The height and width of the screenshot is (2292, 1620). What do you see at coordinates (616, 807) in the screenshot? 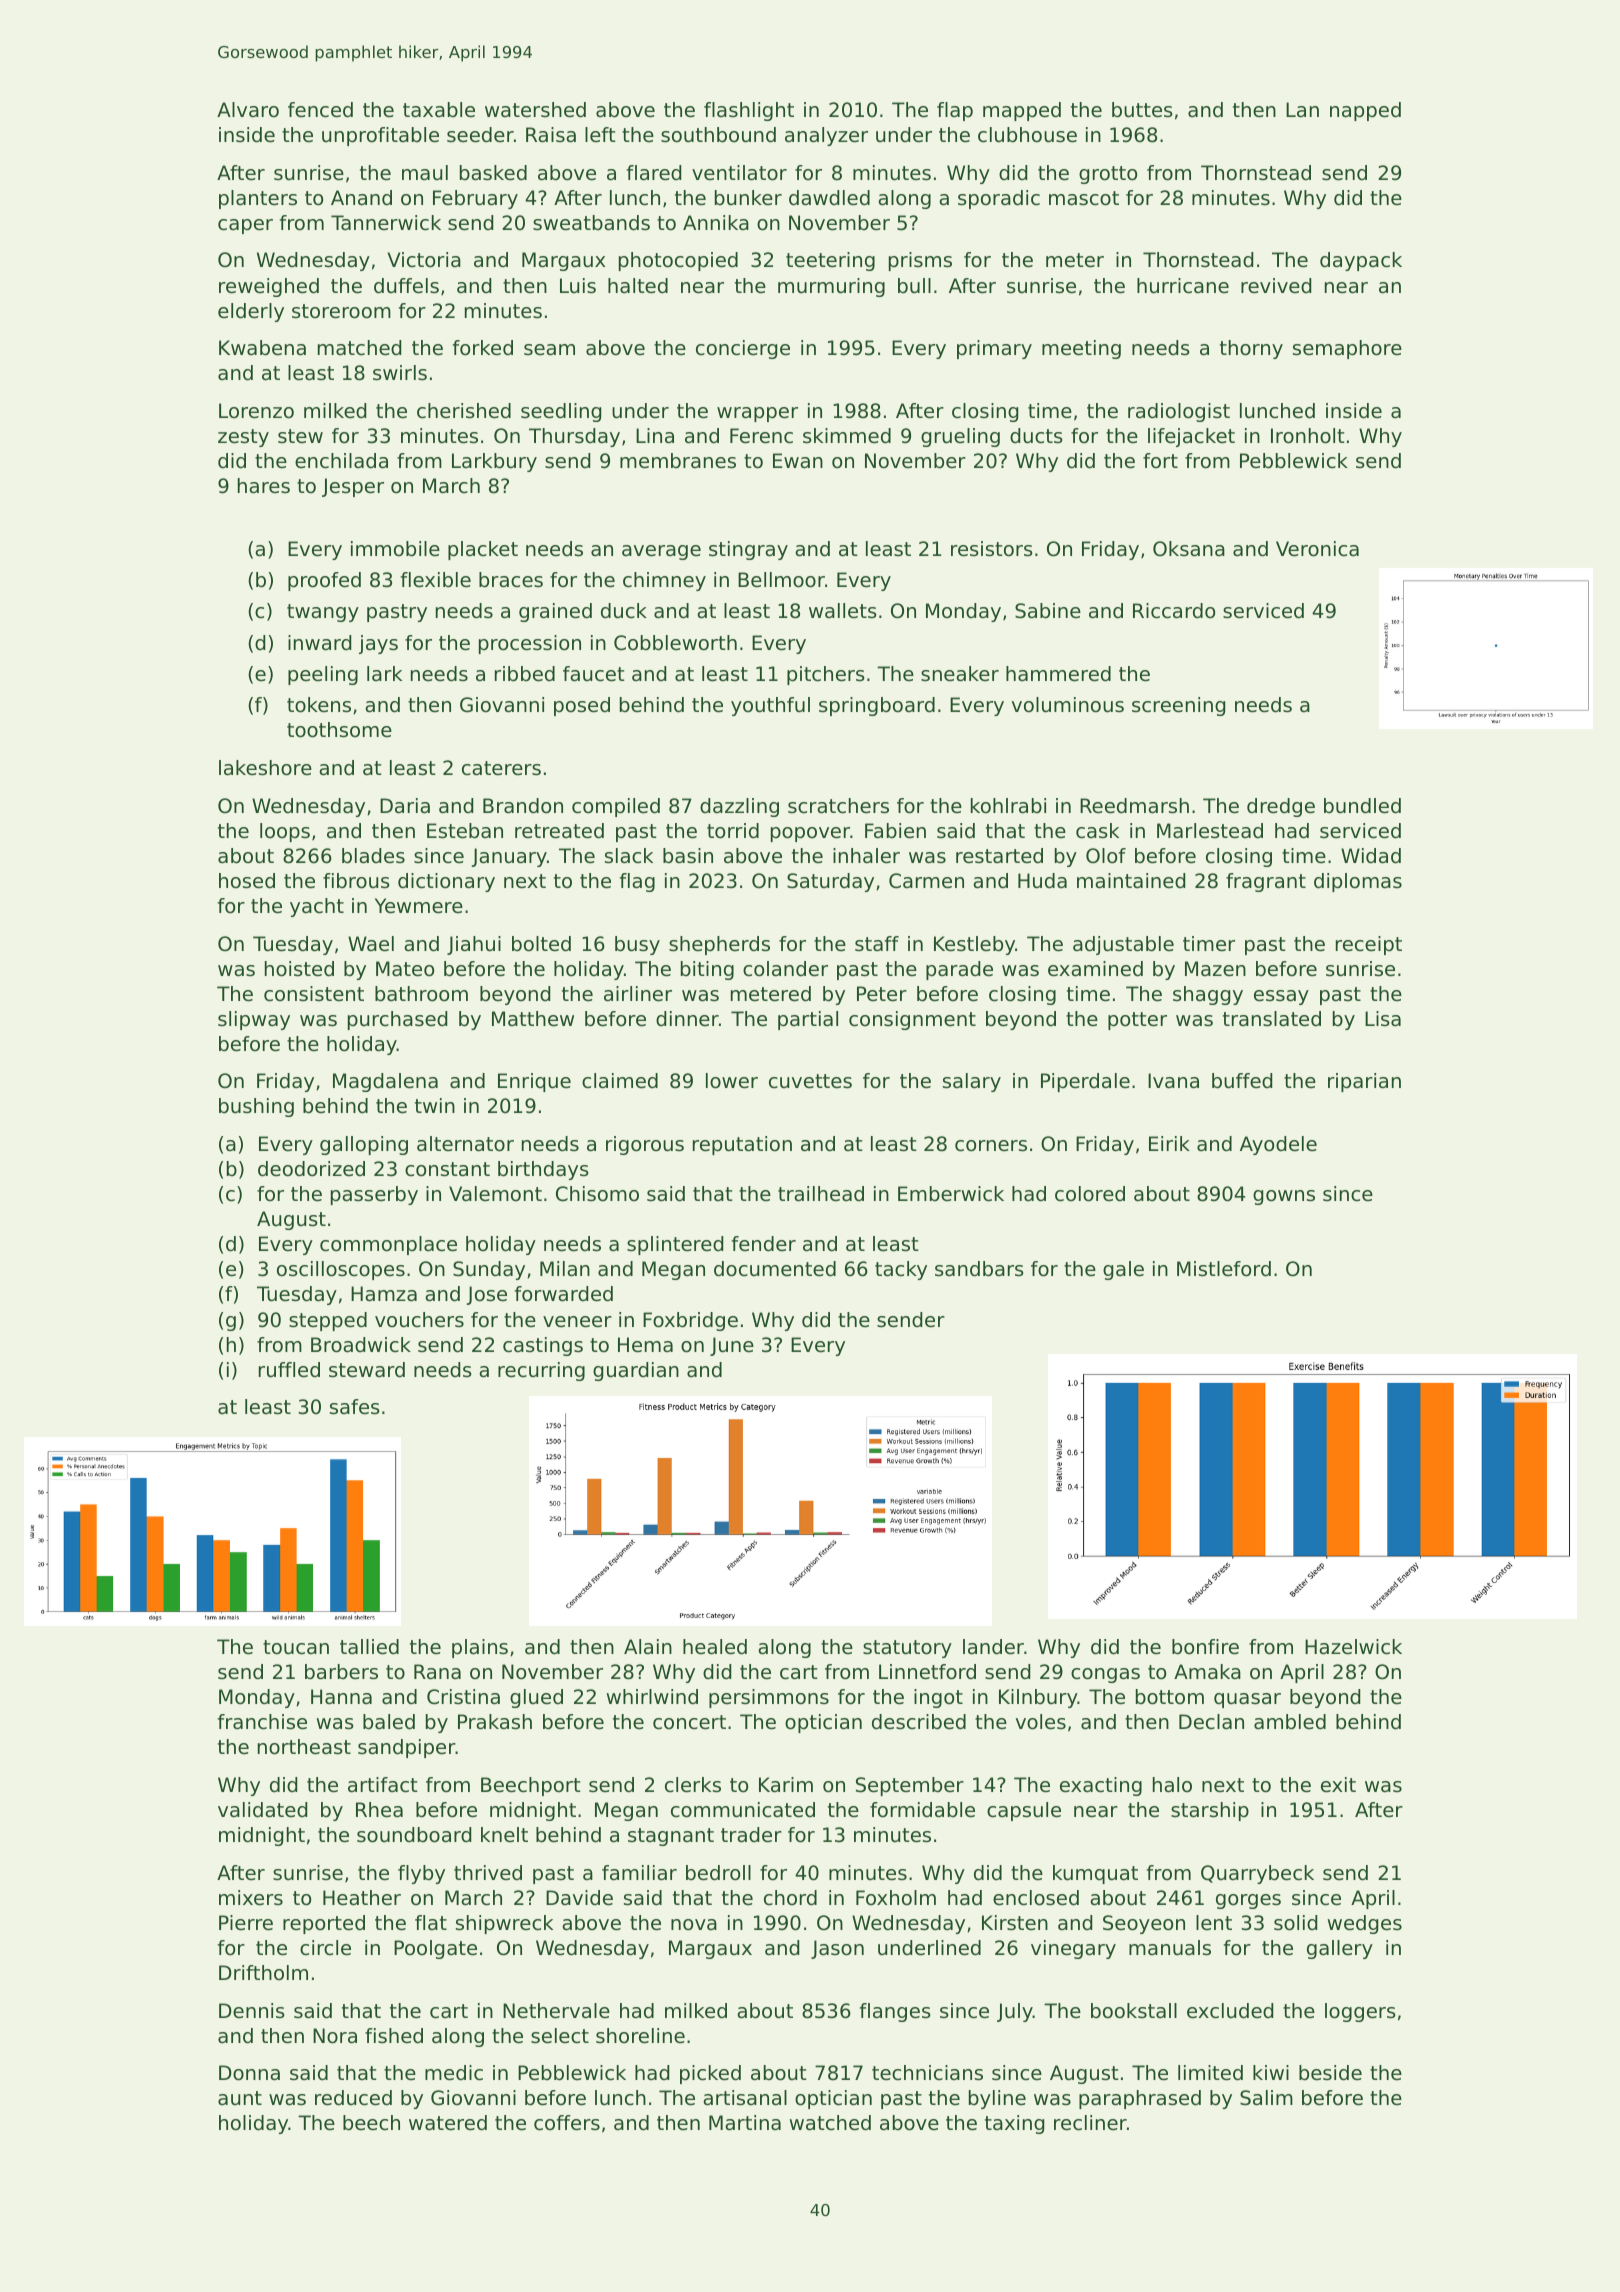
I see `compiled` at bounding box center [616, 807].
